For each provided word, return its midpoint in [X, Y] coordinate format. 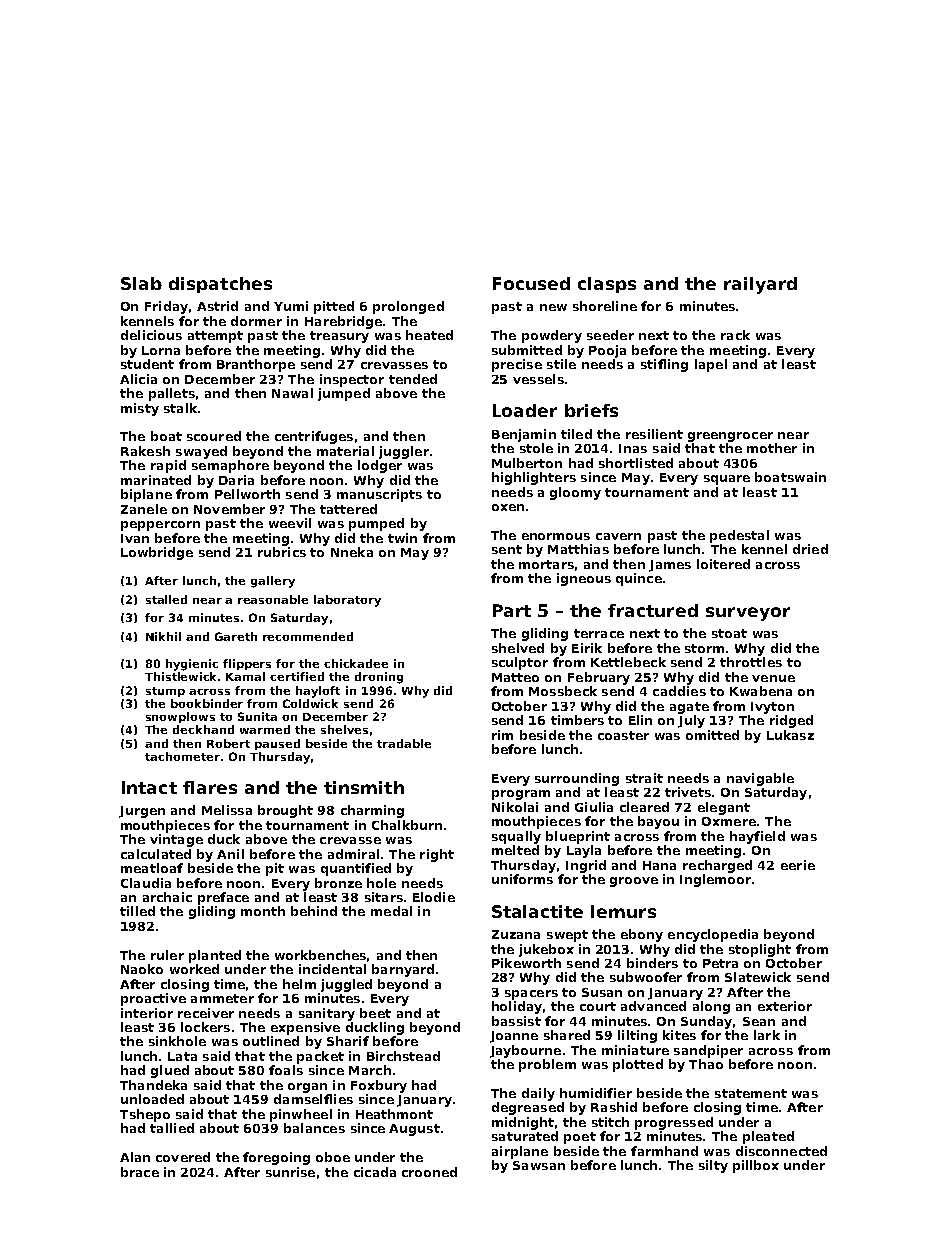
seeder [610, 335]
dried [810, 549]
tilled [137, 911]
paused [277, 744]
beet [375, 1013]
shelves [344, 729]
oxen [508, 507]
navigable [760, 779]
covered [183, 1157]
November [229, 509]
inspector [352, 380]
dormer [256, 321]
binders [652, 963]
